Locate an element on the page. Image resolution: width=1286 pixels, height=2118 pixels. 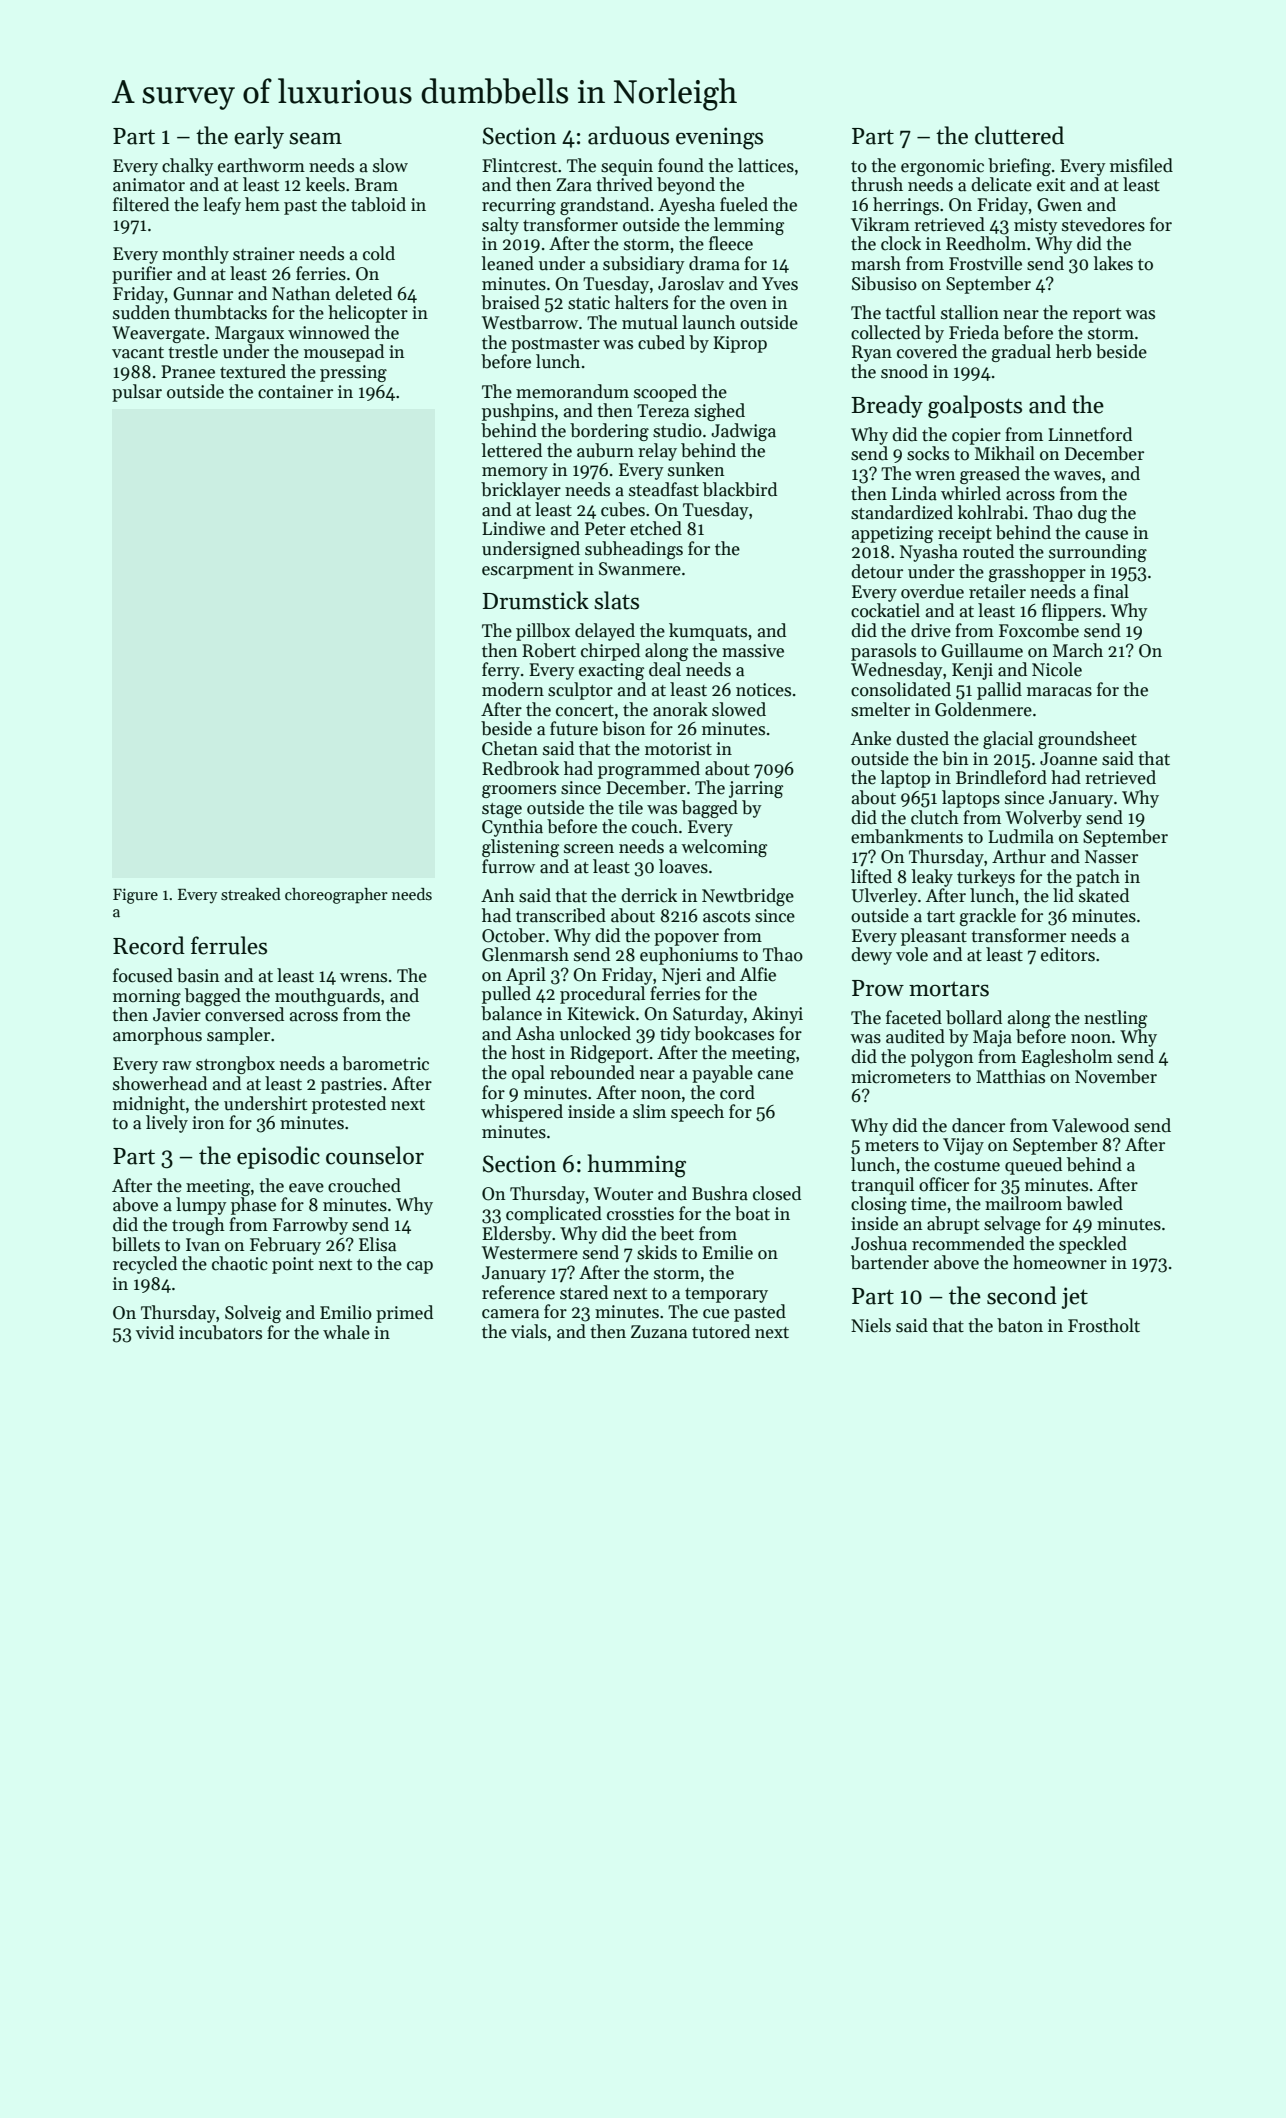
February is located at coordinates (285, 1246).
